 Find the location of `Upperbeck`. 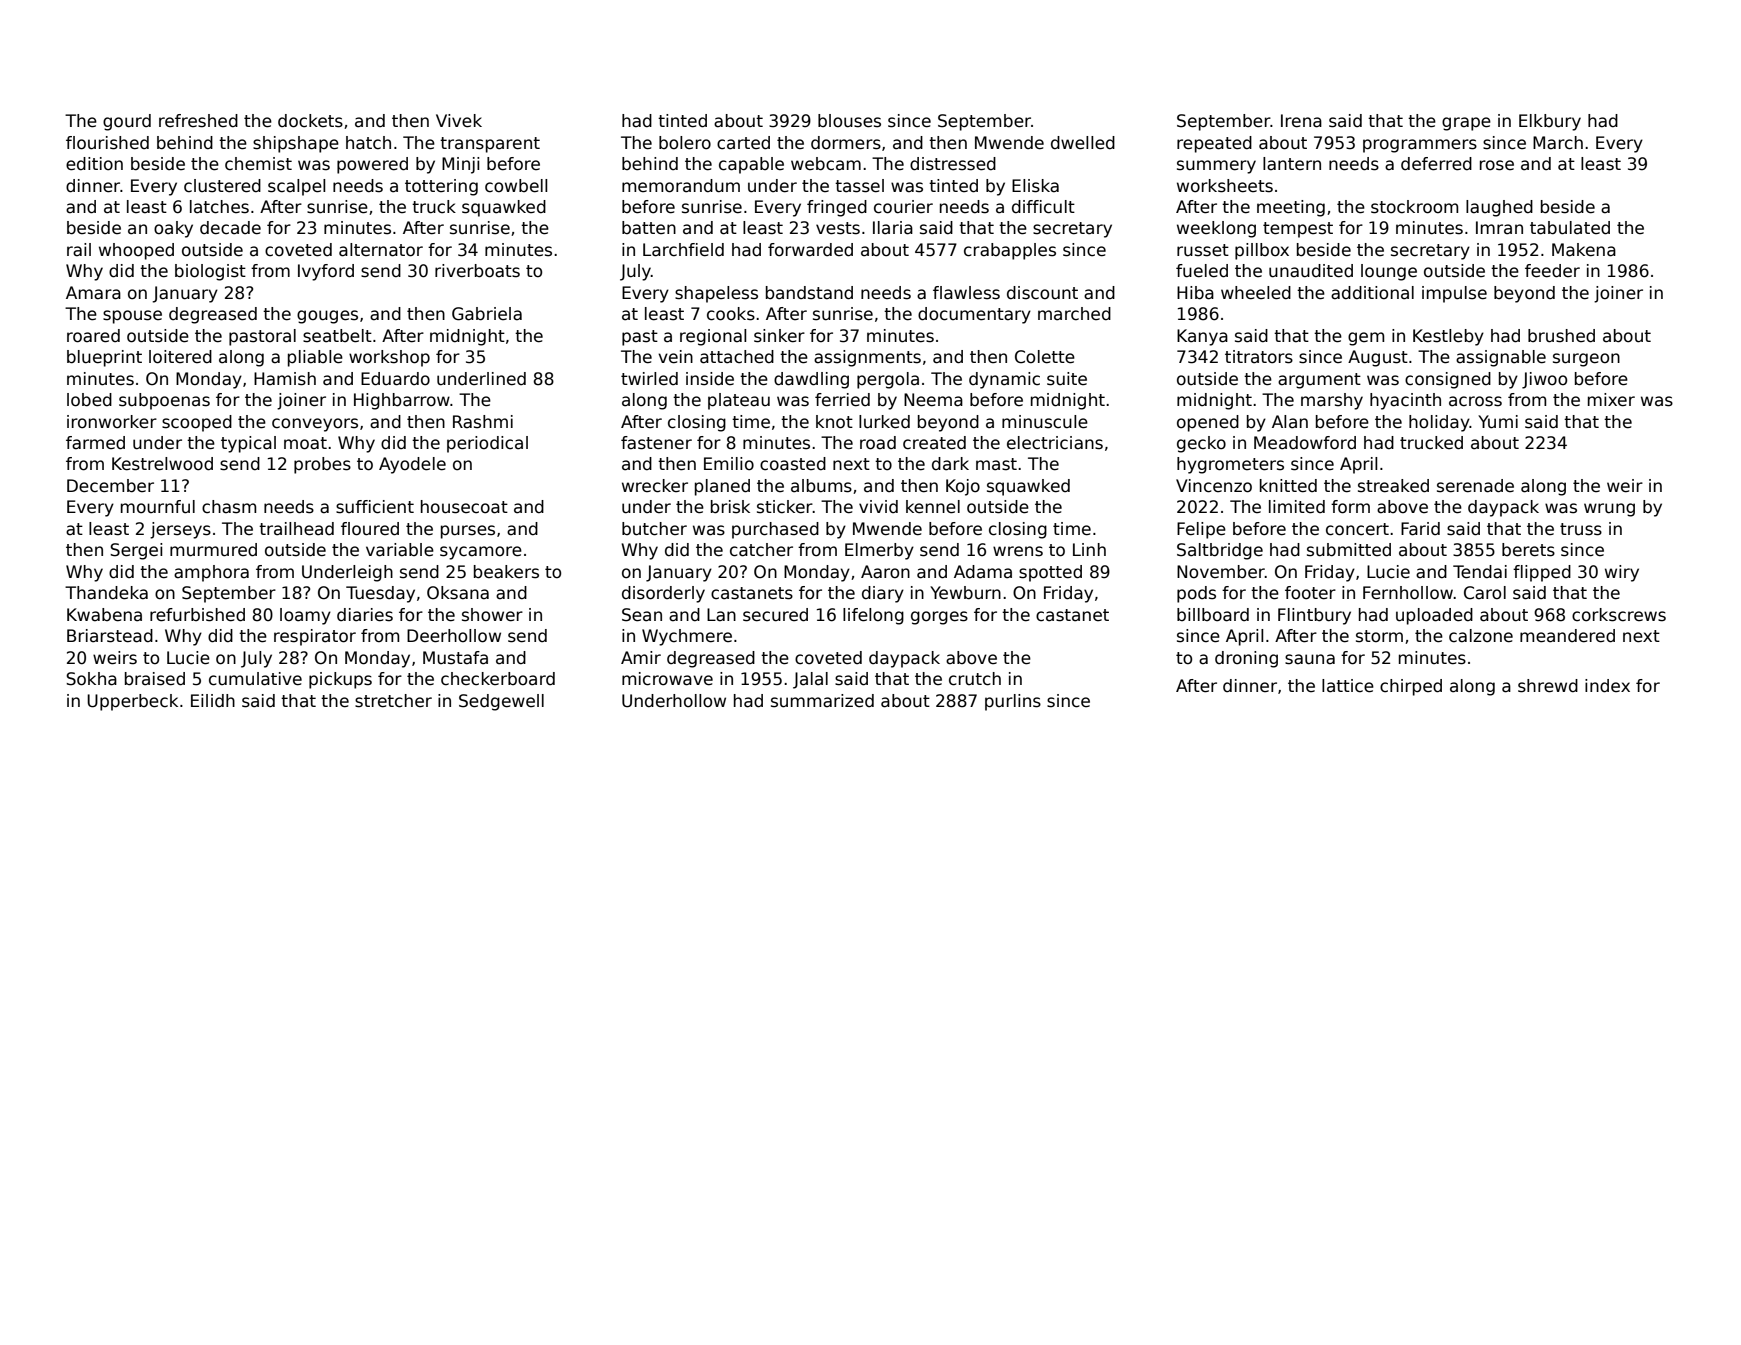

Upperbeck is located at coordinates (132, 702).
